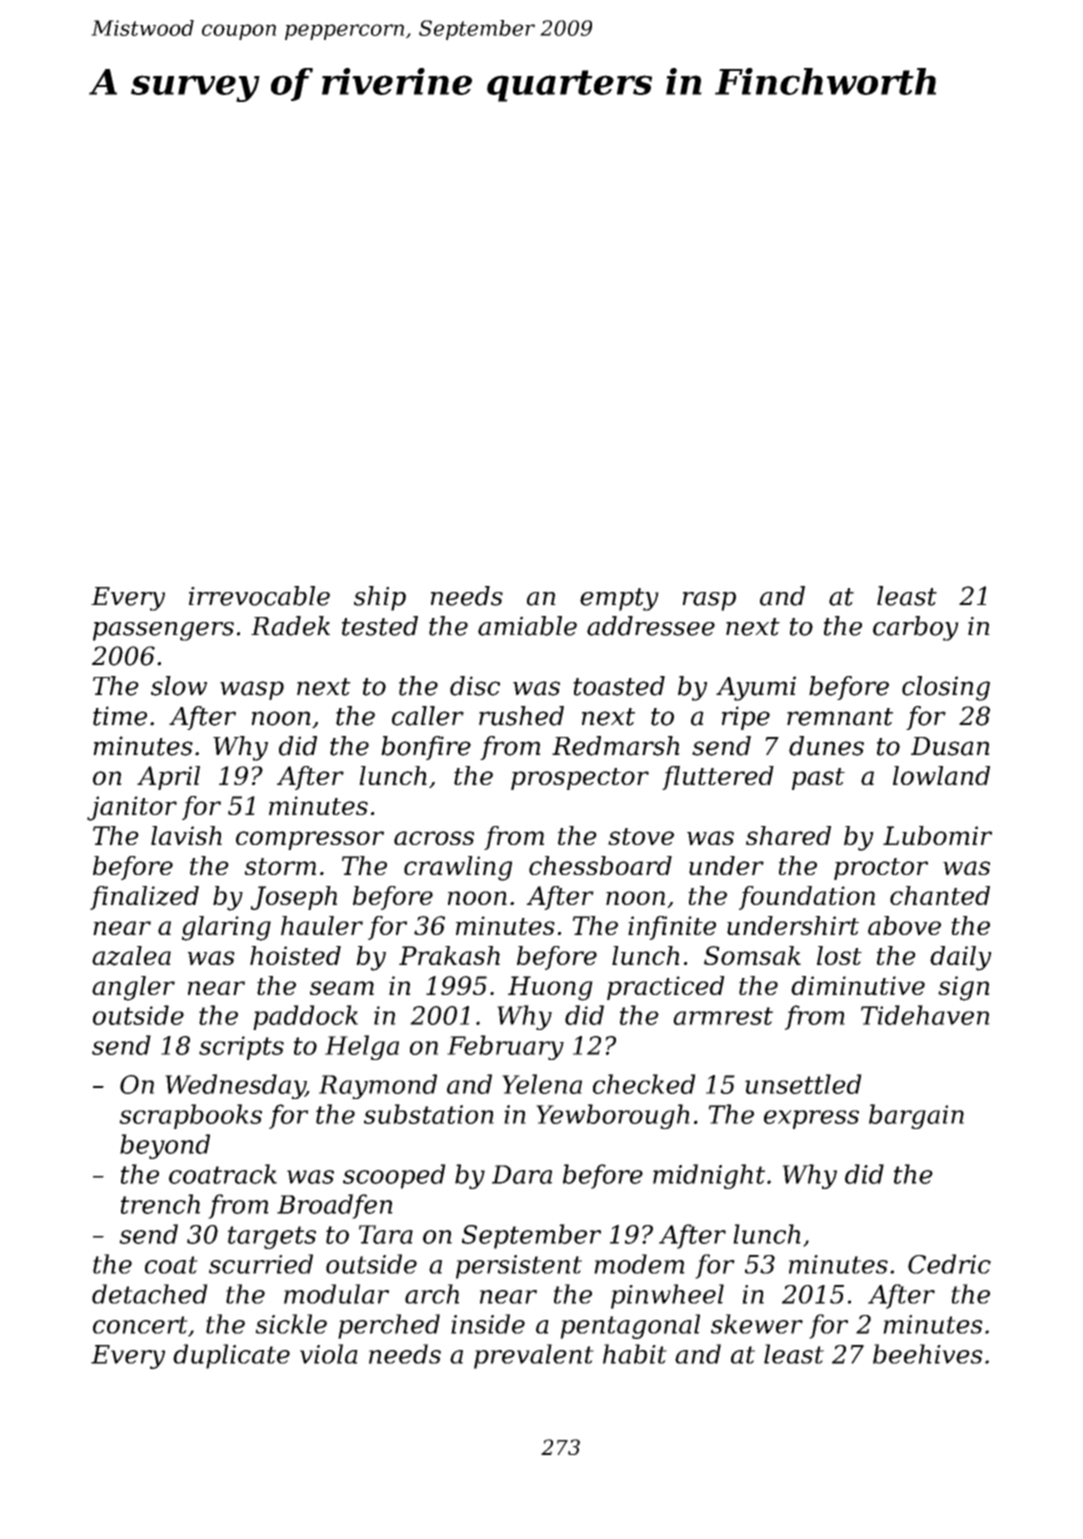 The height and width of the screenshot is (1539, 1083). I want to click on skewer, so click(757, 1324).
